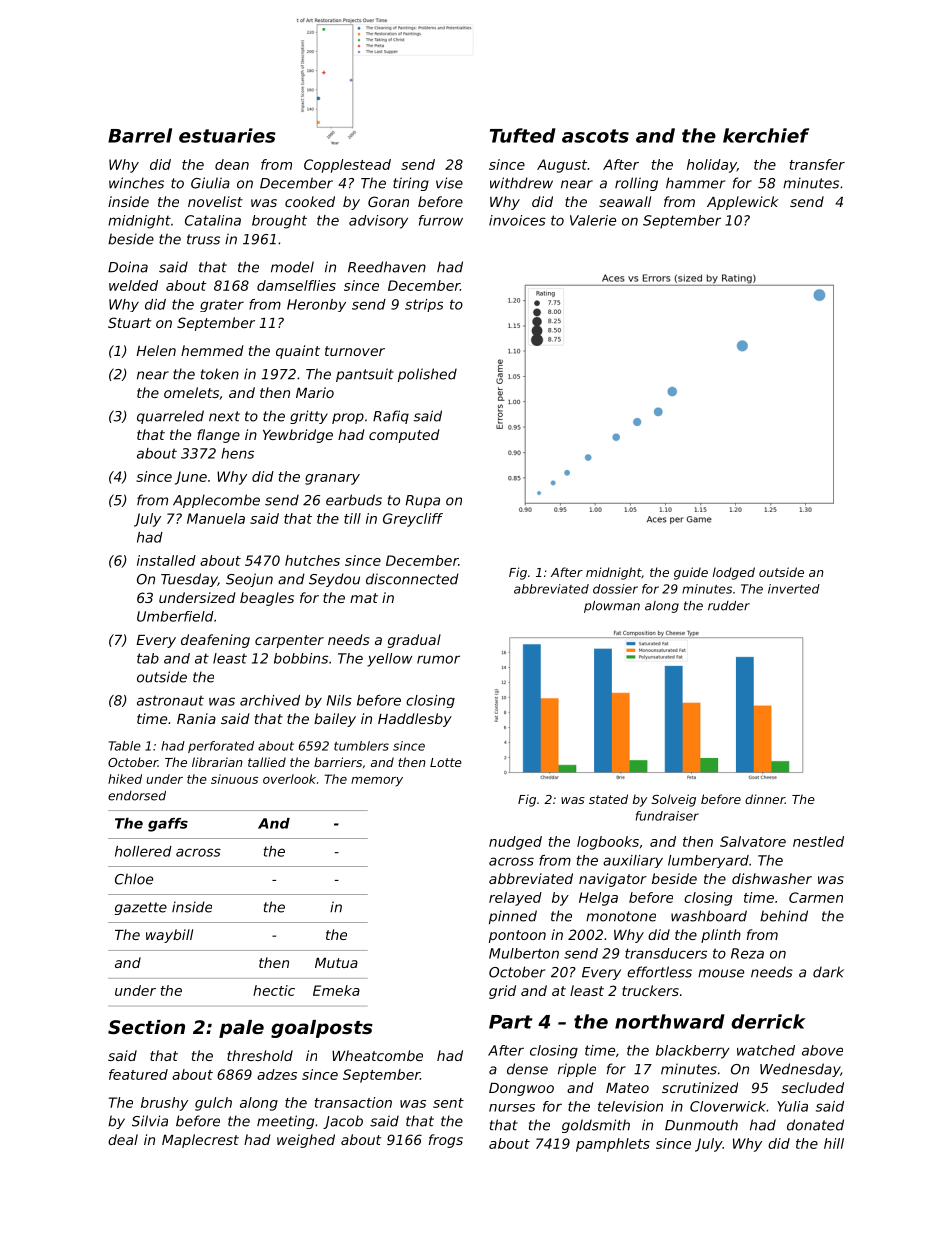  Describe the element at coordinates (766, 135) in the page. I see `kerchief` at that location.
